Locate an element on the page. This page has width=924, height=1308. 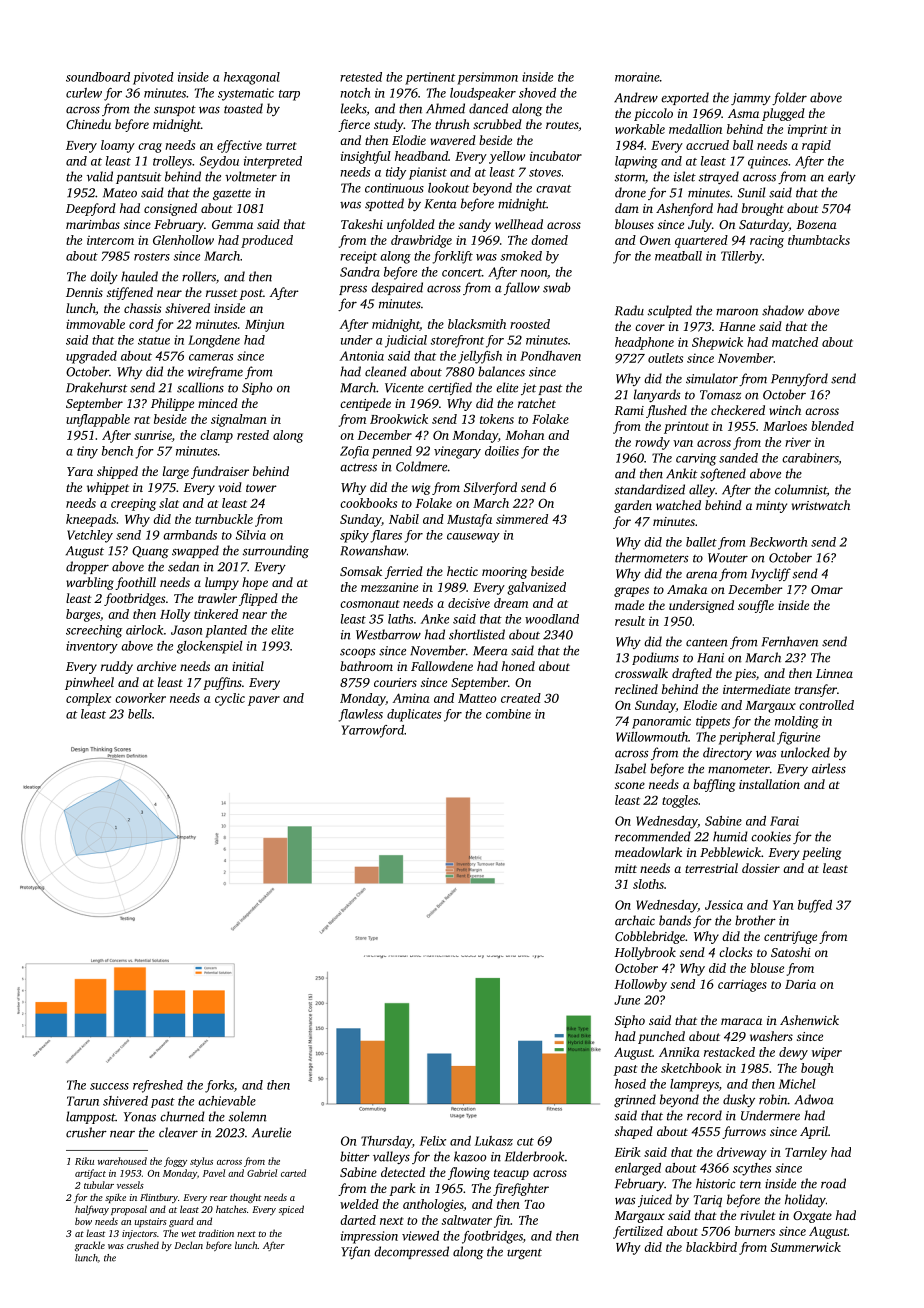
checkered is located at coordinates (738, 410).
